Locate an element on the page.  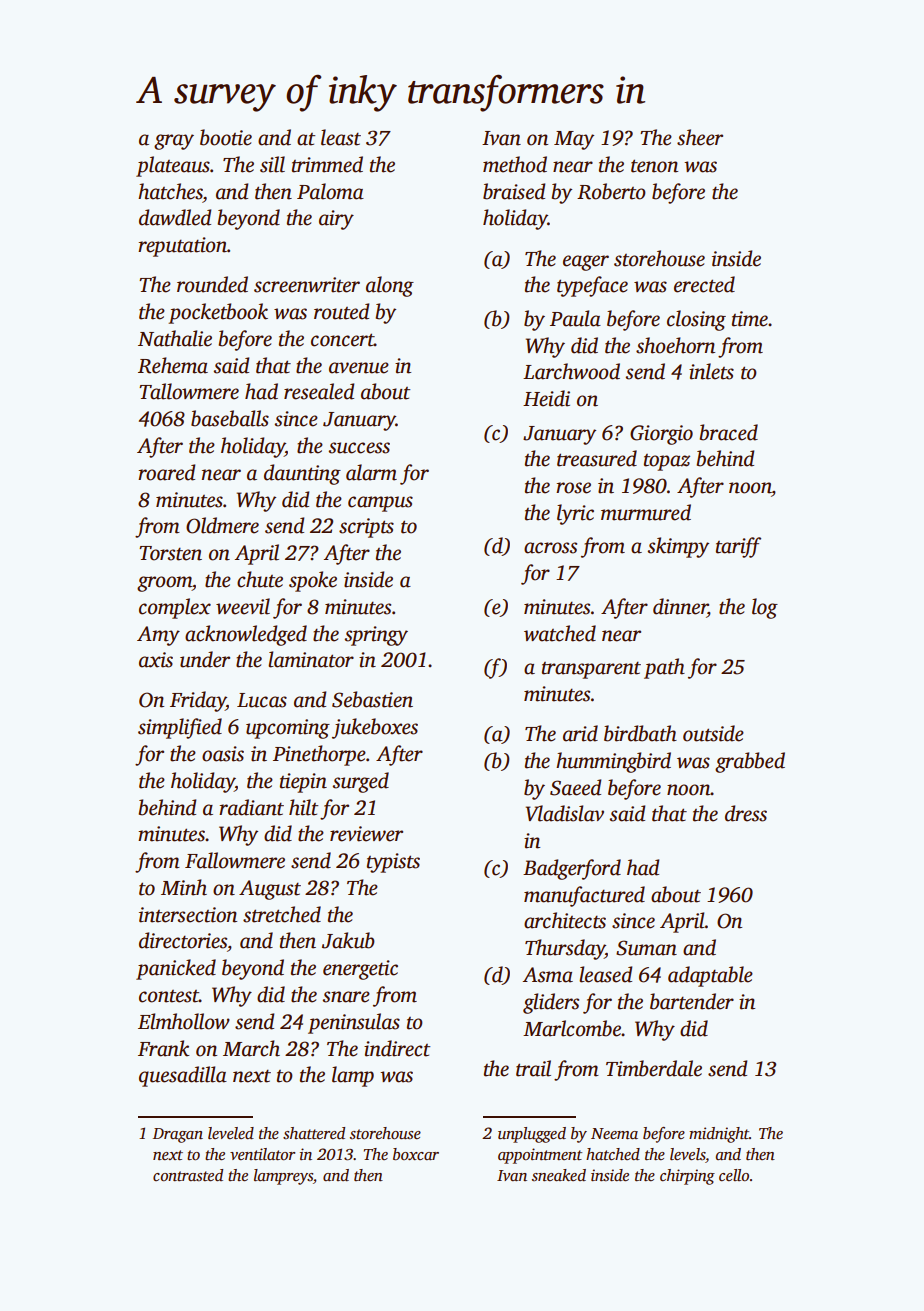
dinner is located at coordinates (680, 606).
